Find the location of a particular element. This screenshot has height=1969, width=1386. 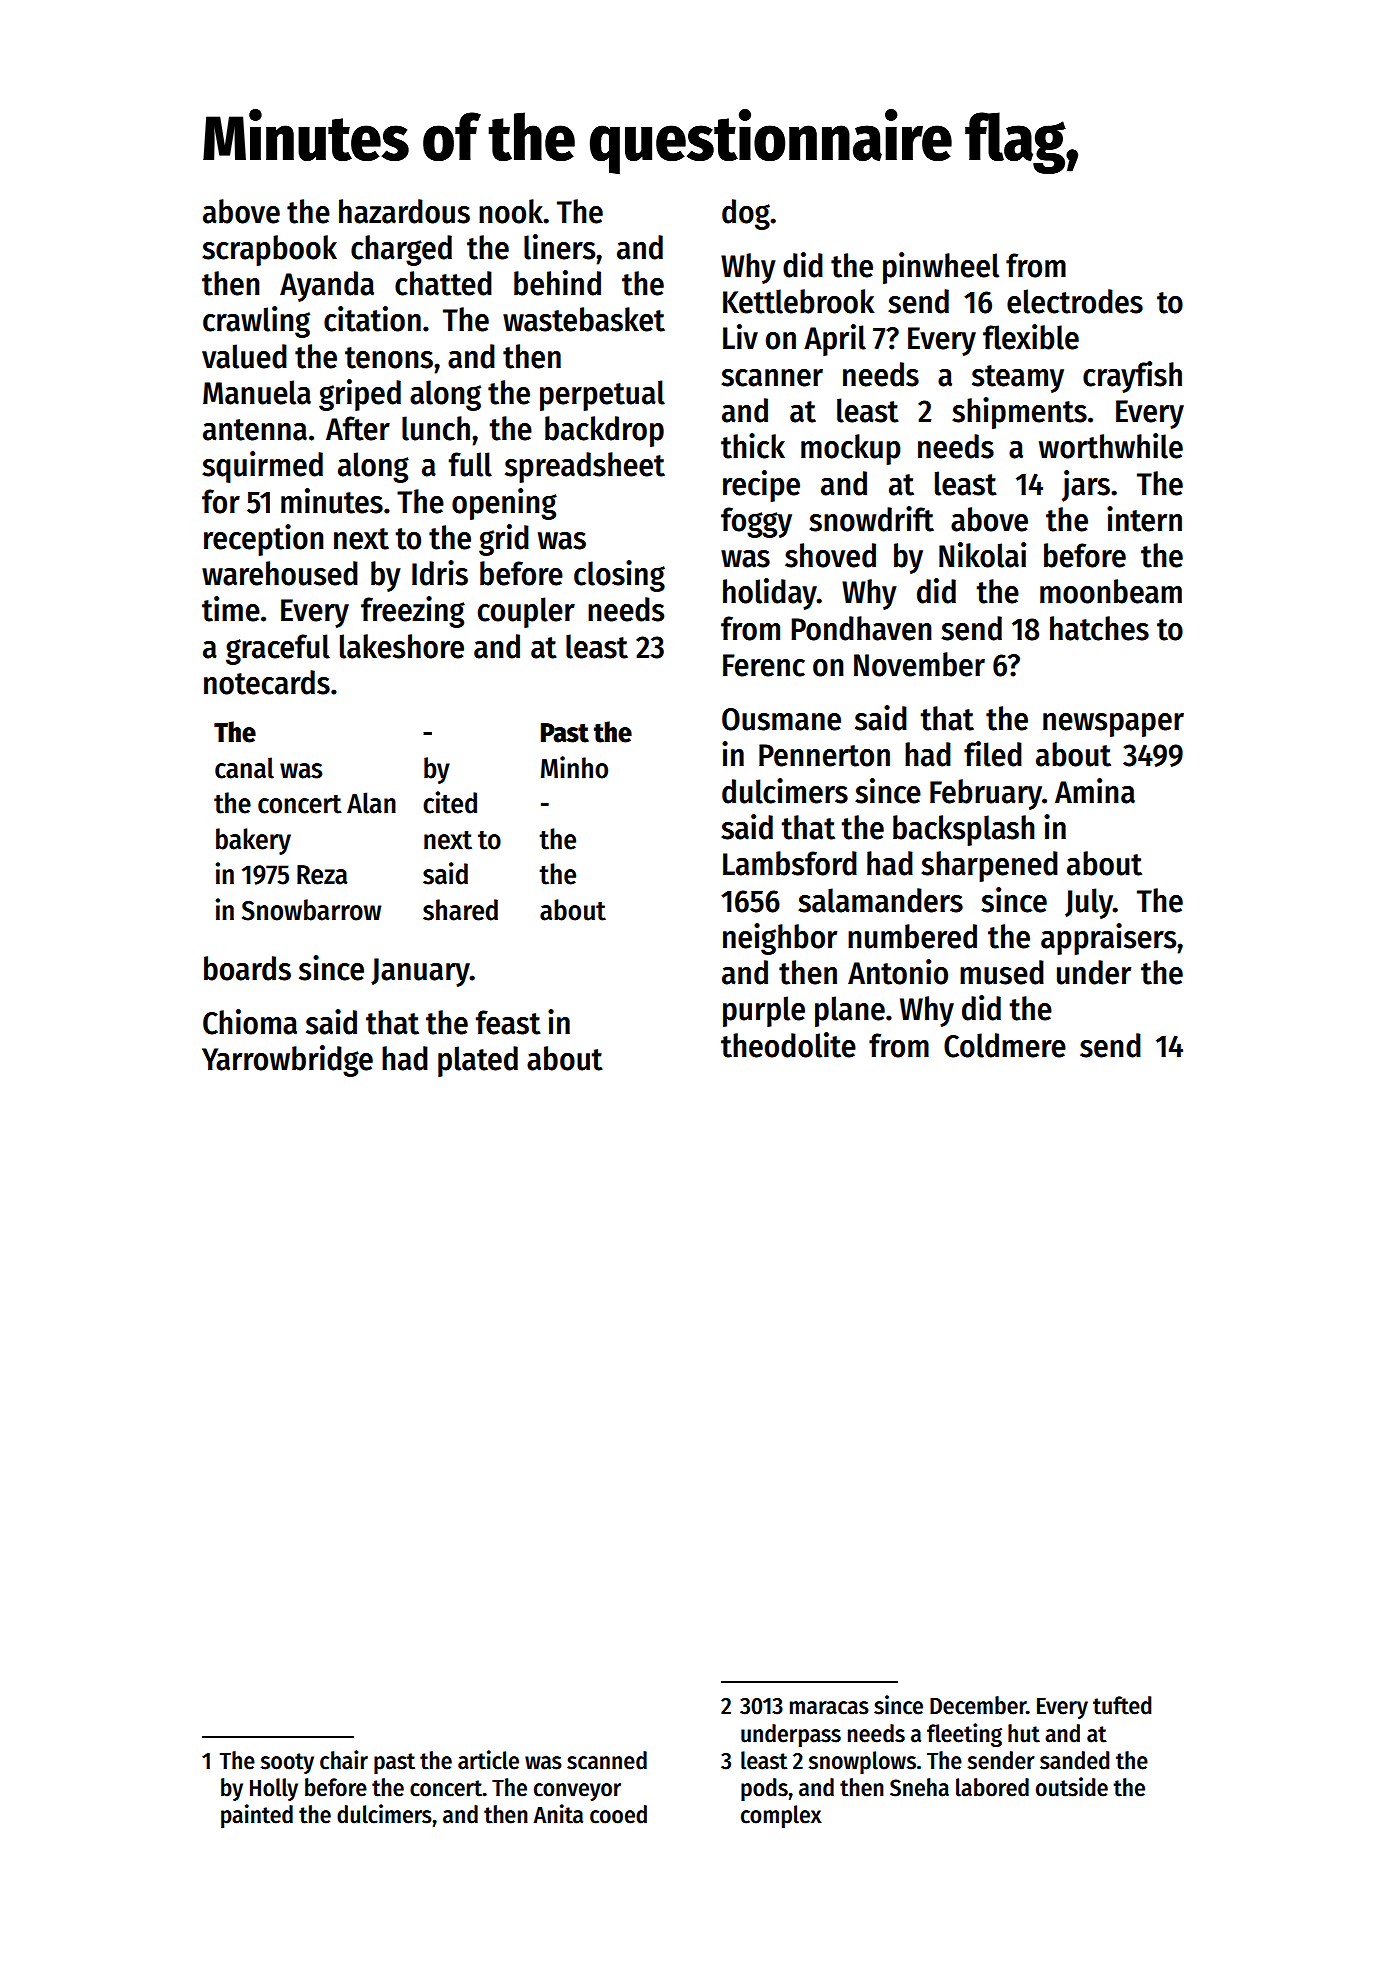

filed is located at coordinates (993, 754).
